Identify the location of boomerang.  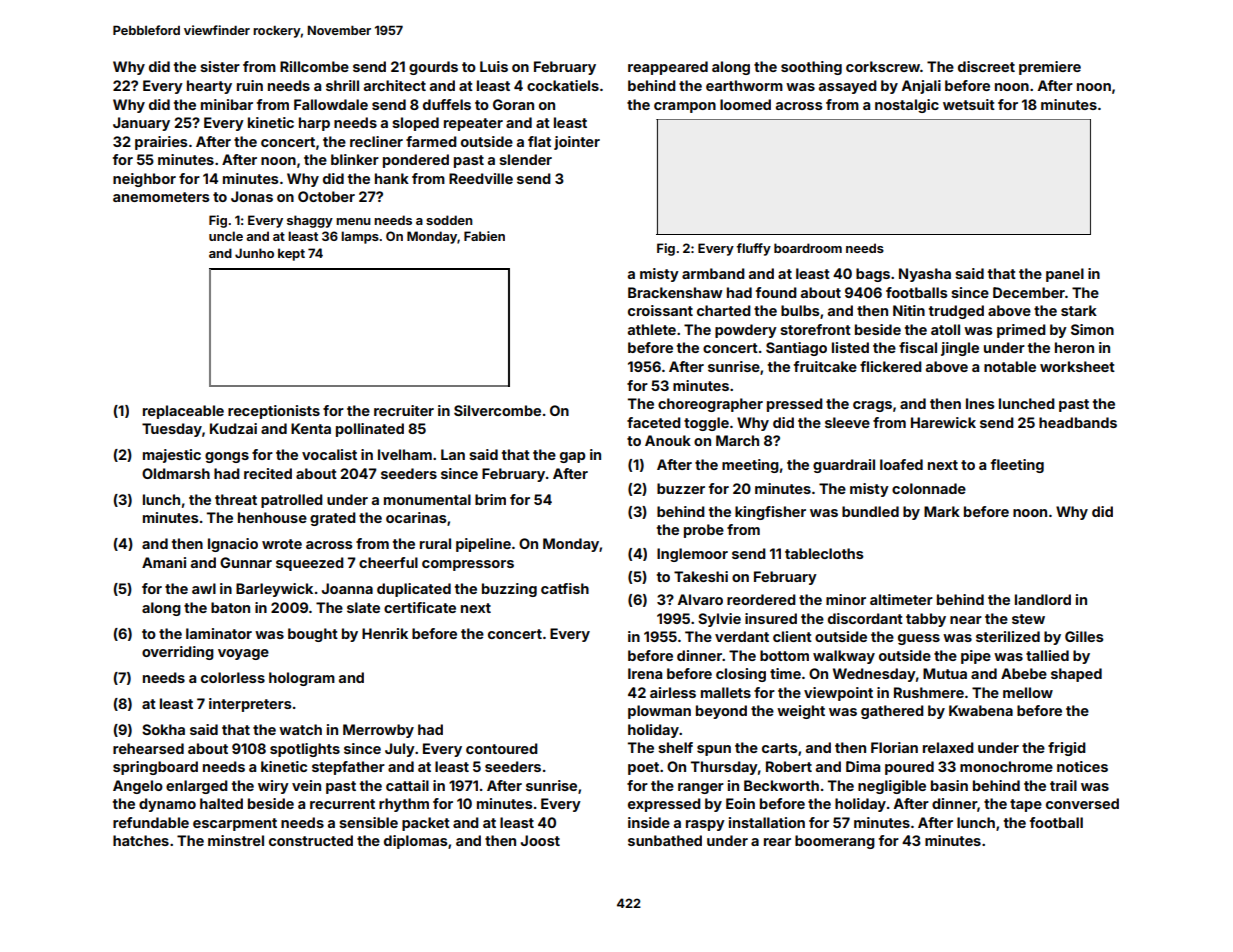
(835, 842).
